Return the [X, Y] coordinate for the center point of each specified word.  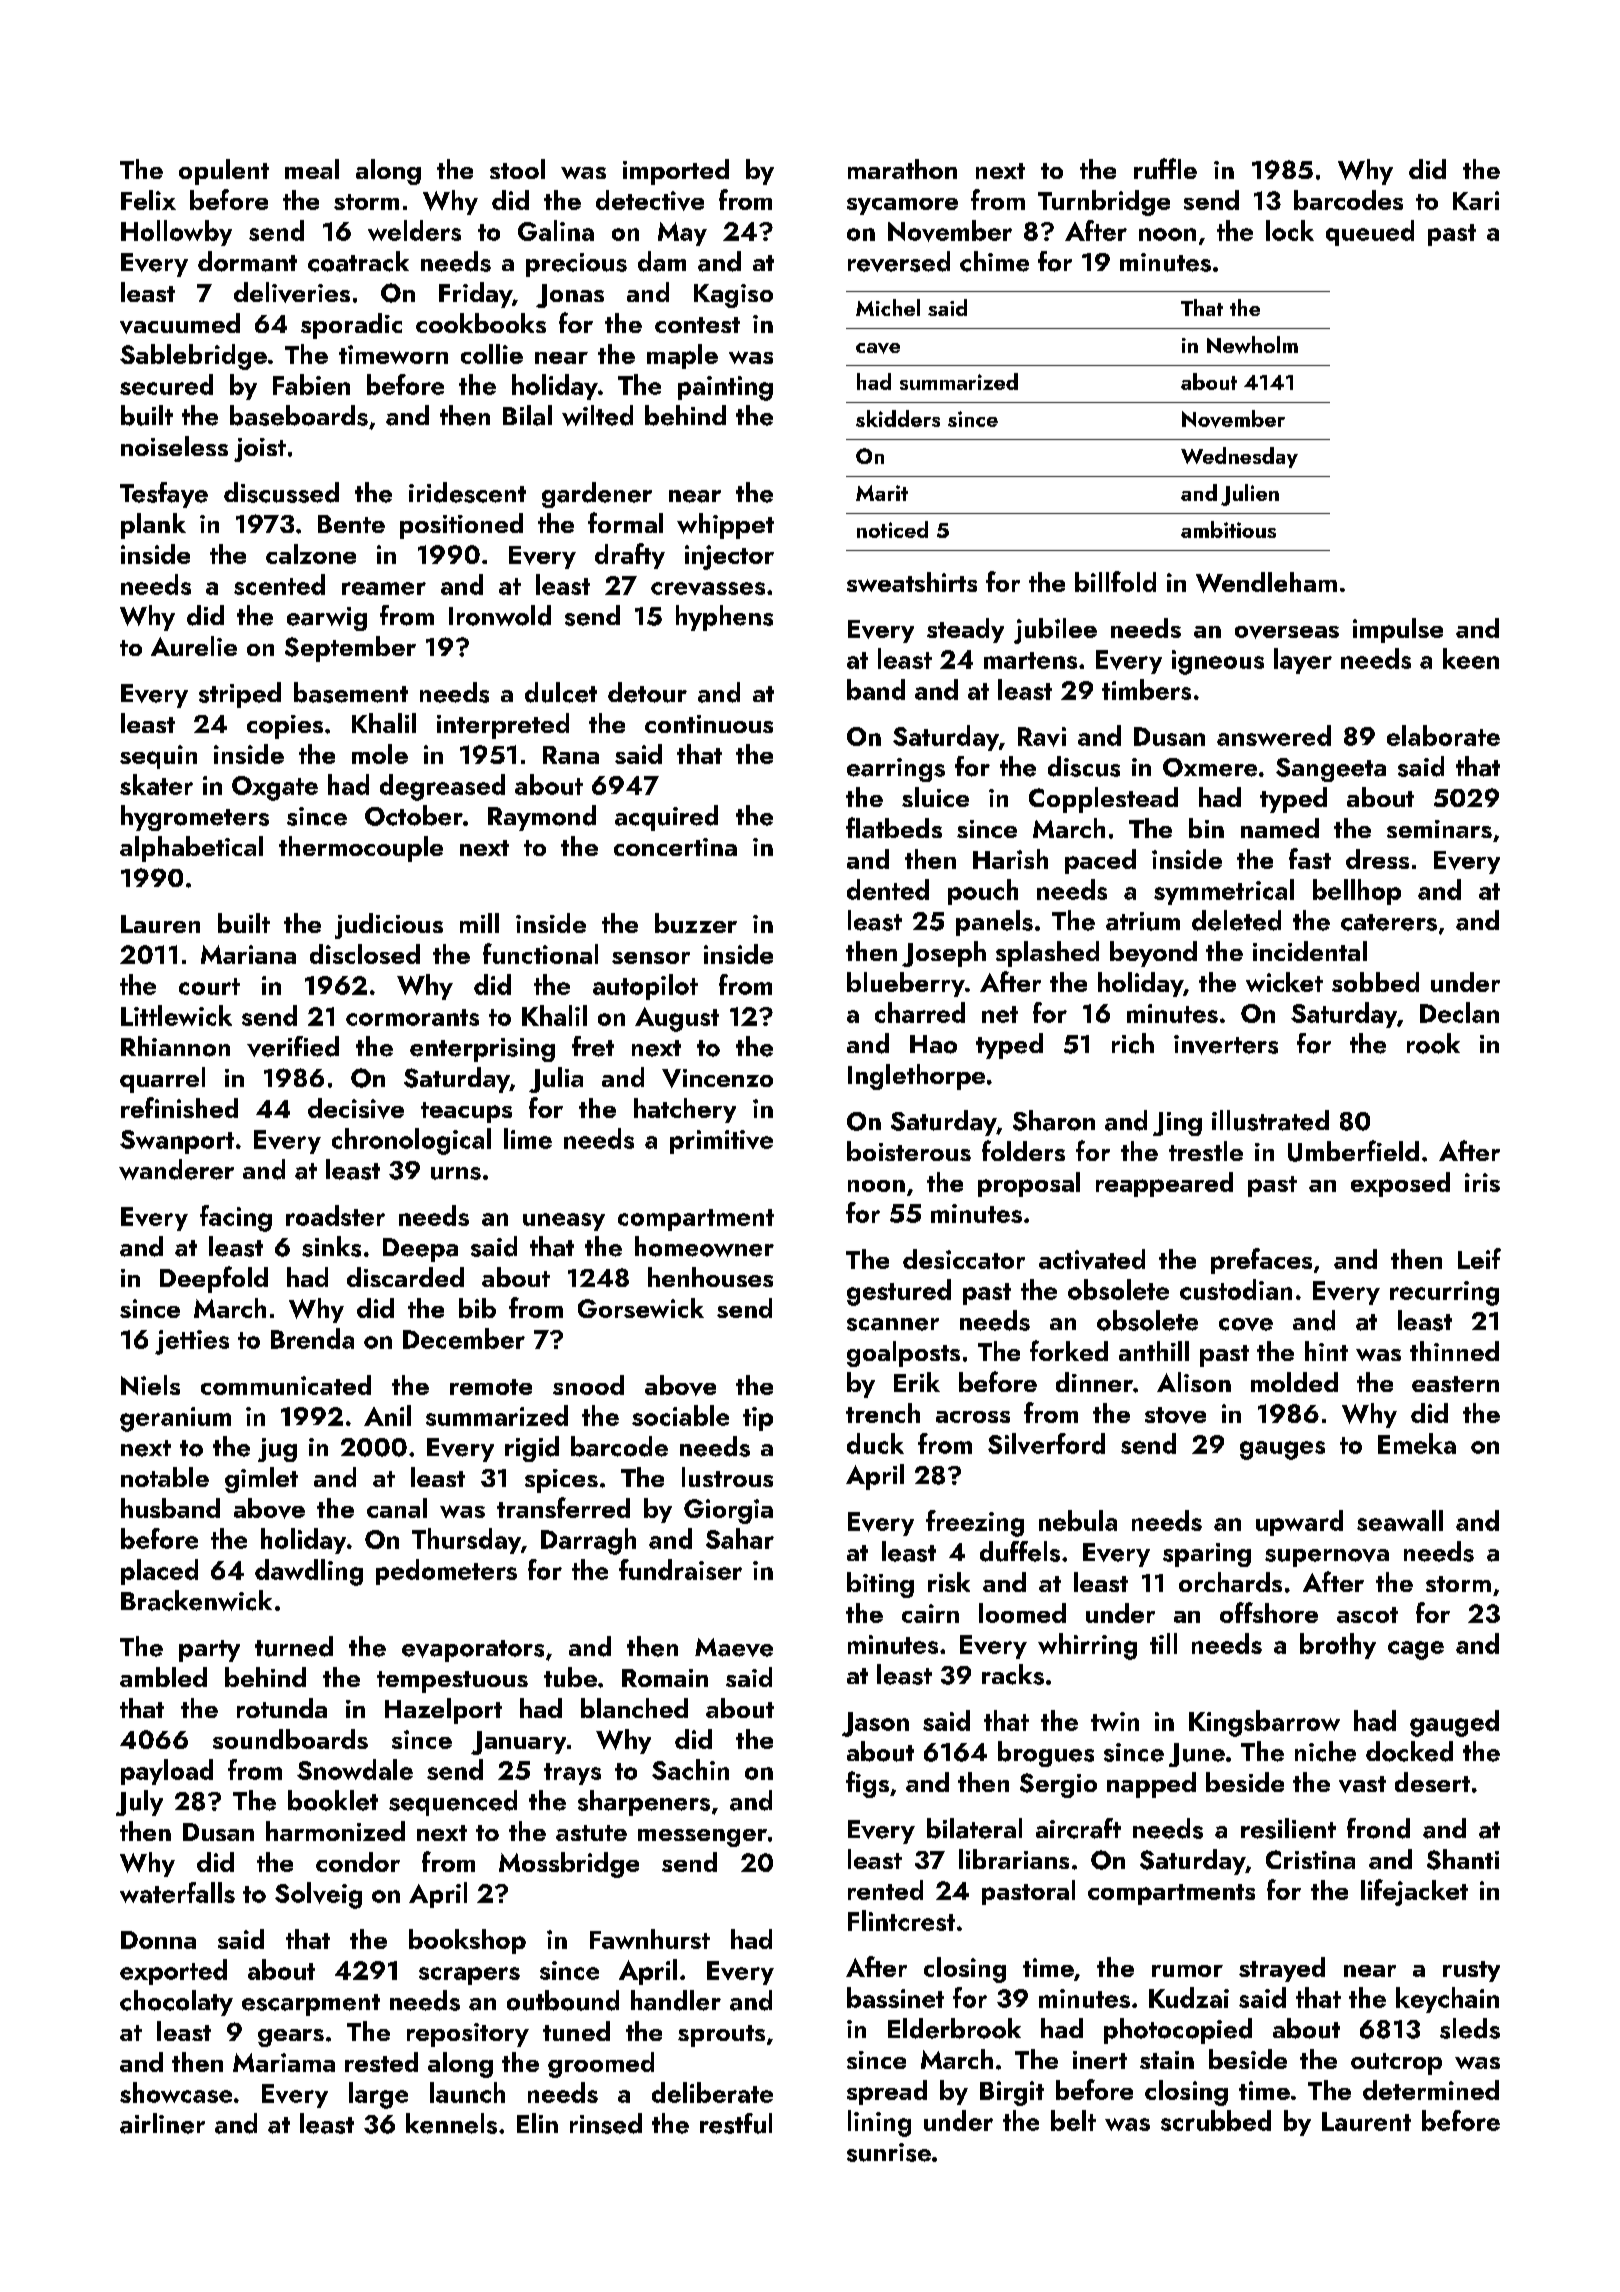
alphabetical [191, 849]
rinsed [606, 2123]
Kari [1476, 200]
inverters [1226, 1045]
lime [528, 1138]
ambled [163, 1677]
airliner [162, 2123]
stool [517, 169]
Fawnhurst [650, 1939]
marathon [902, 169]
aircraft [1078, 1828]
